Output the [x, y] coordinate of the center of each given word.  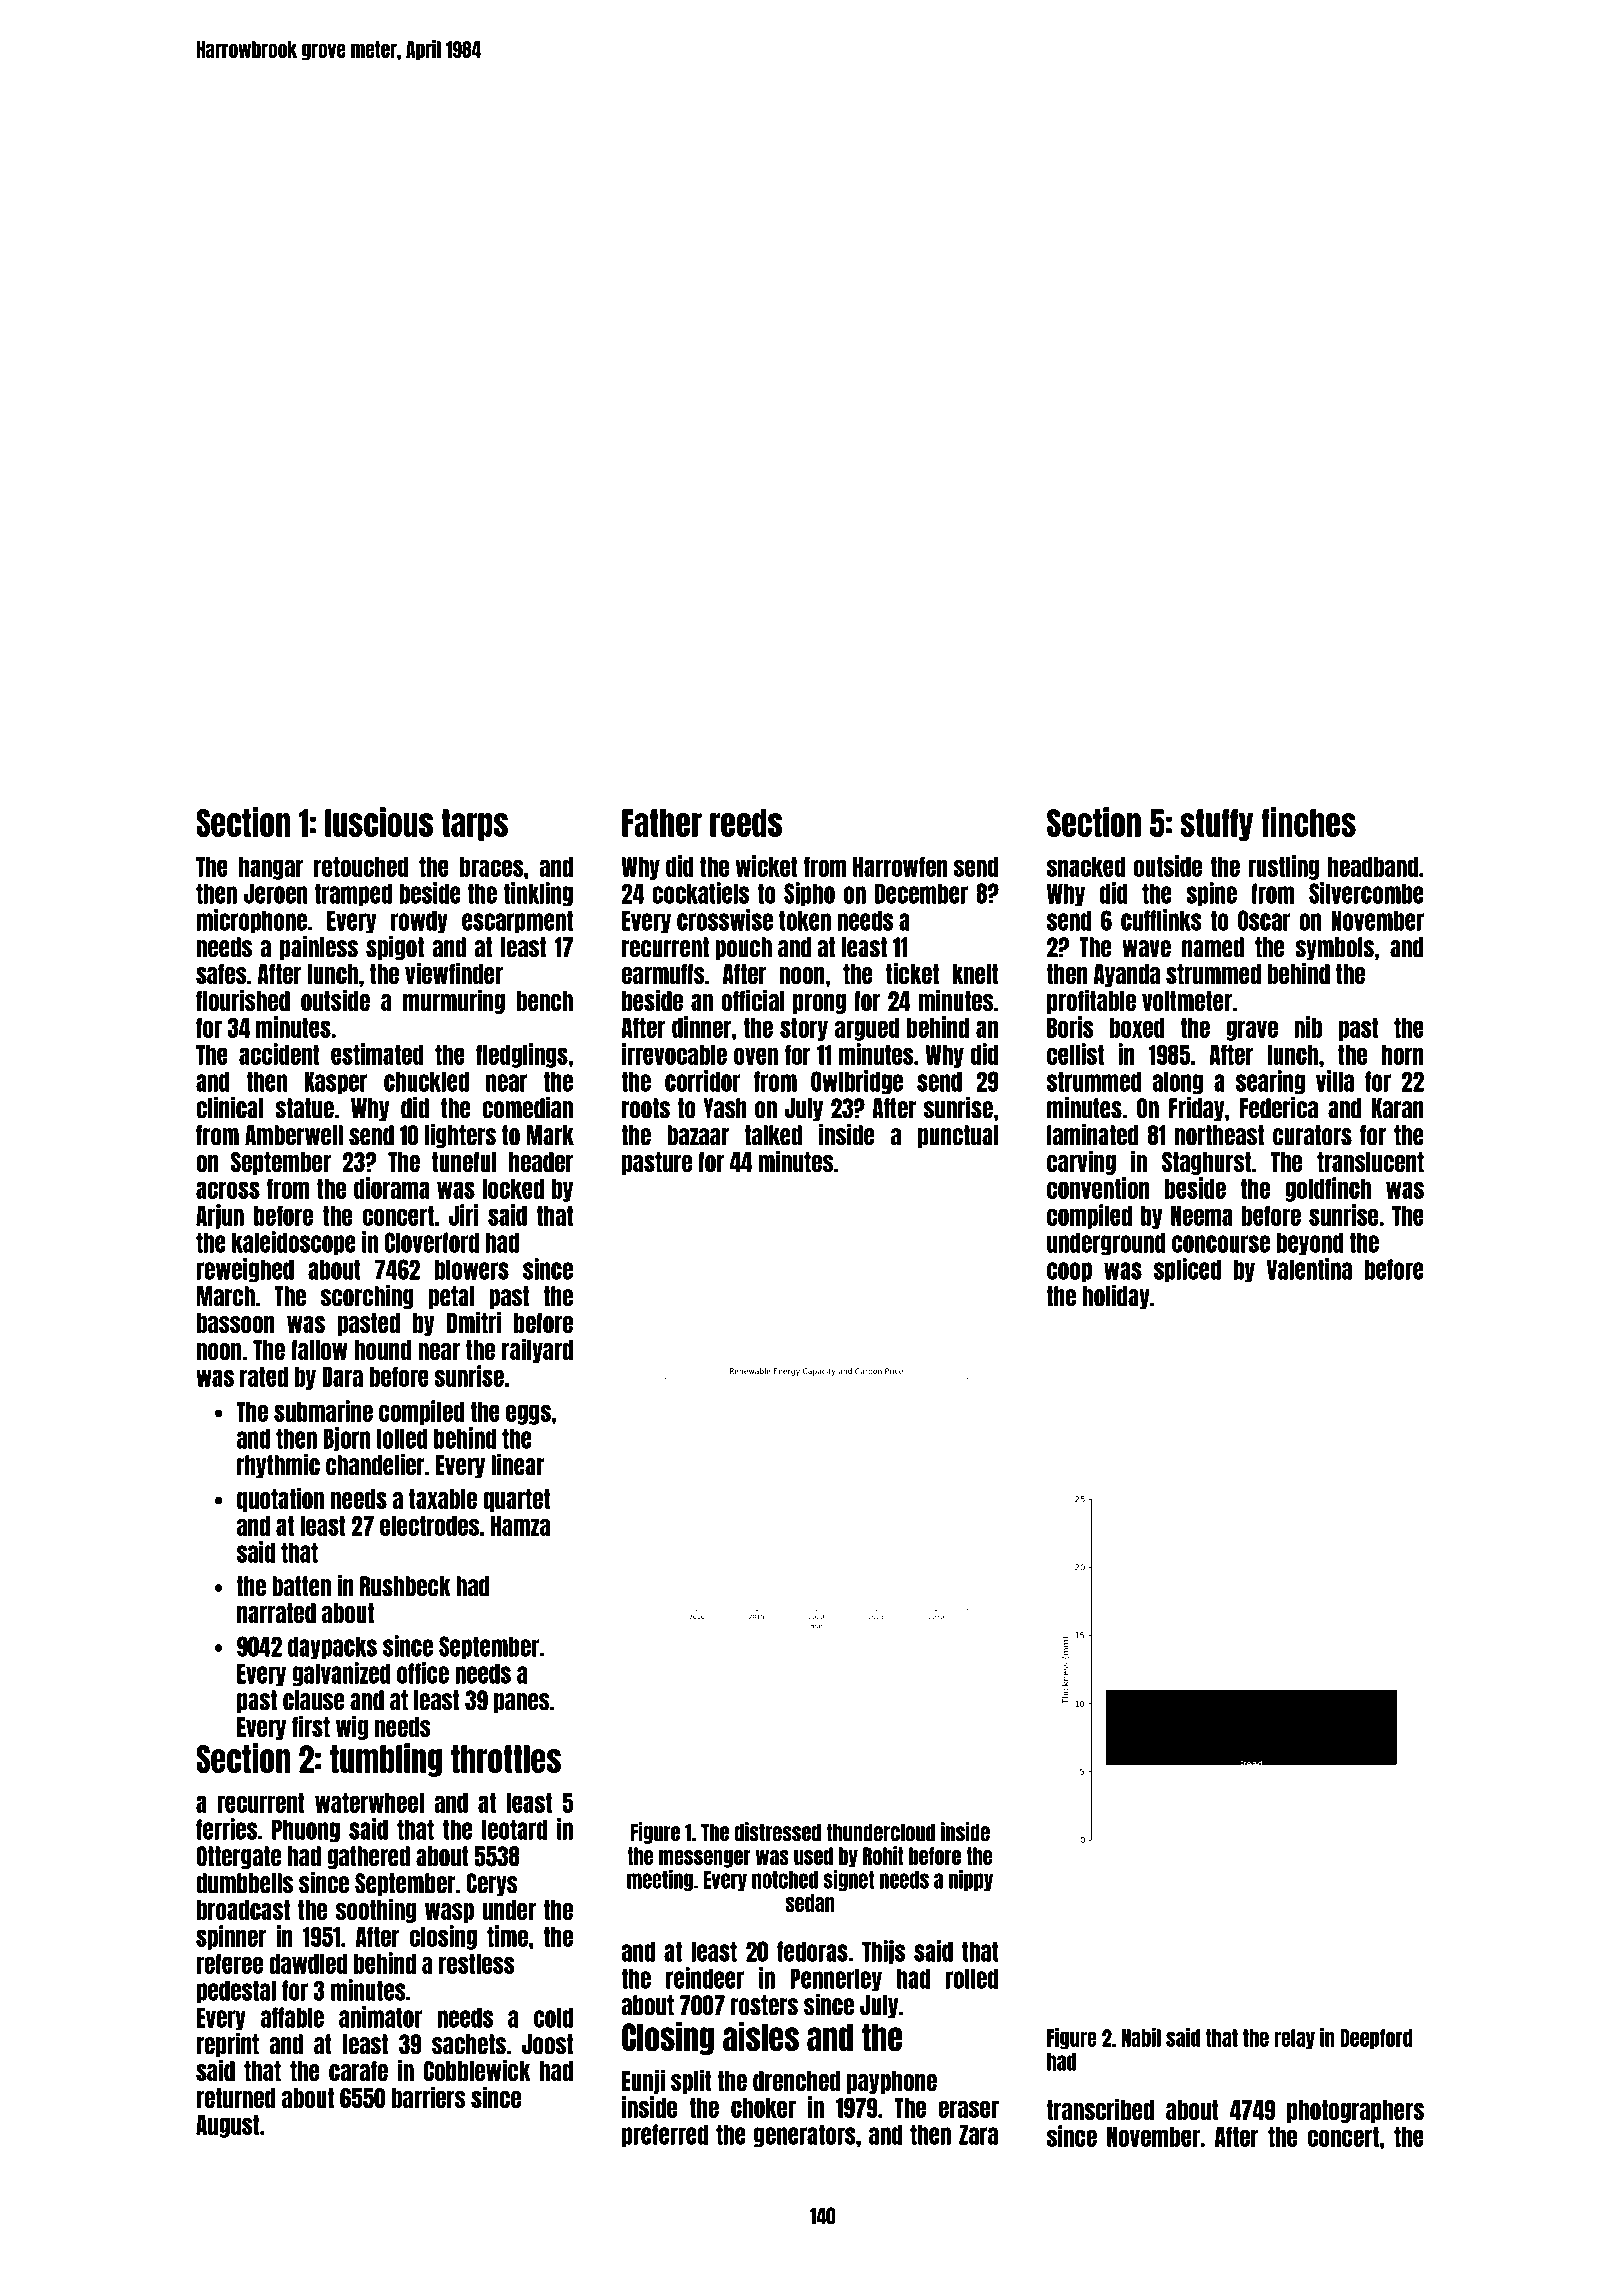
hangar [271, 868]
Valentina [1309, 1269]
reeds [746, 823]
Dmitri [474, 1322]
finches [1308, 822]
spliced [1187, 1270]
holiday [1116, 1297]
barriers [428, 2097]
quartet [516, 1500]
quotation [280, 1499]
